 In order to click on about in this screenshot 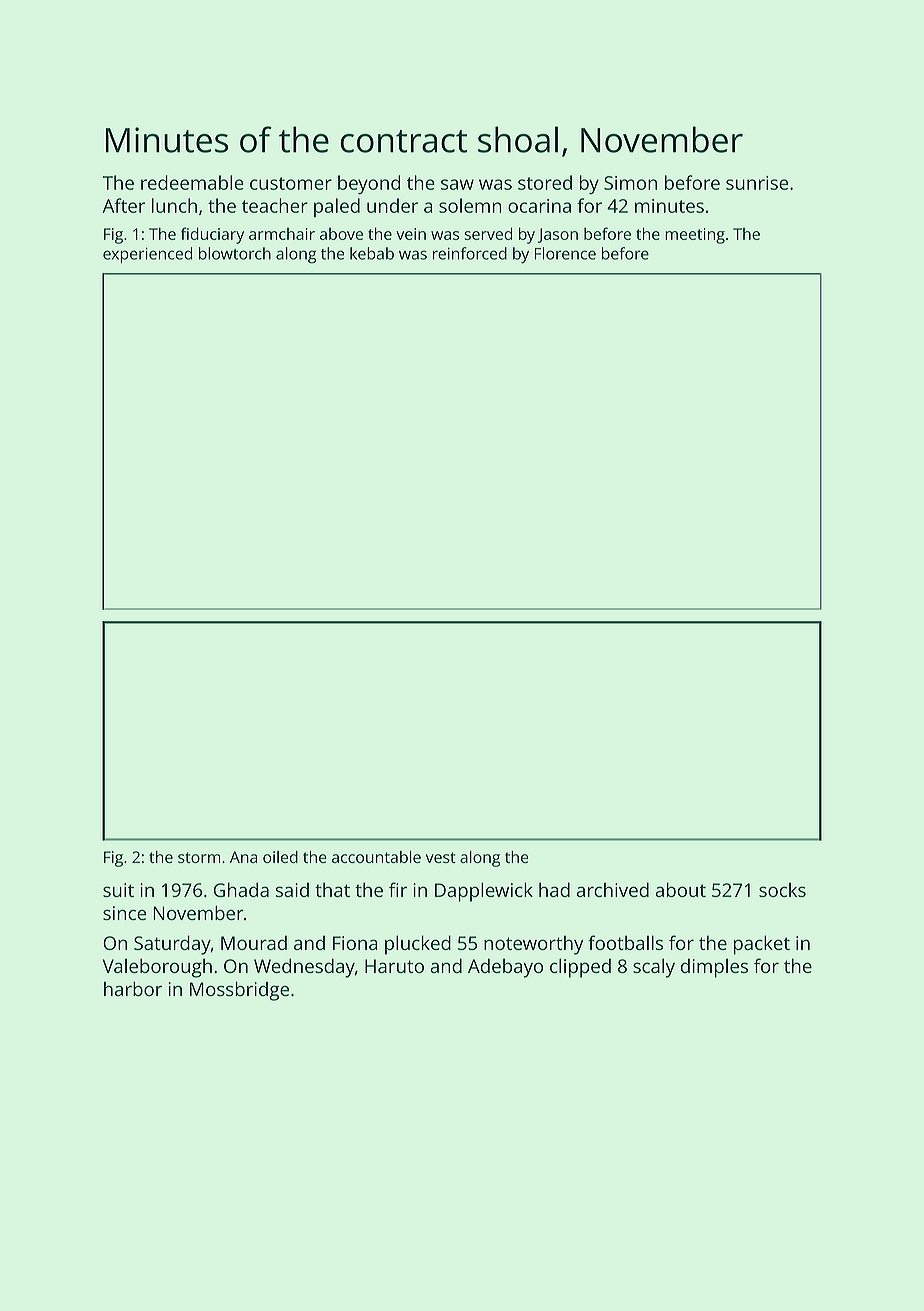, I will do `click(680, 889)`.
